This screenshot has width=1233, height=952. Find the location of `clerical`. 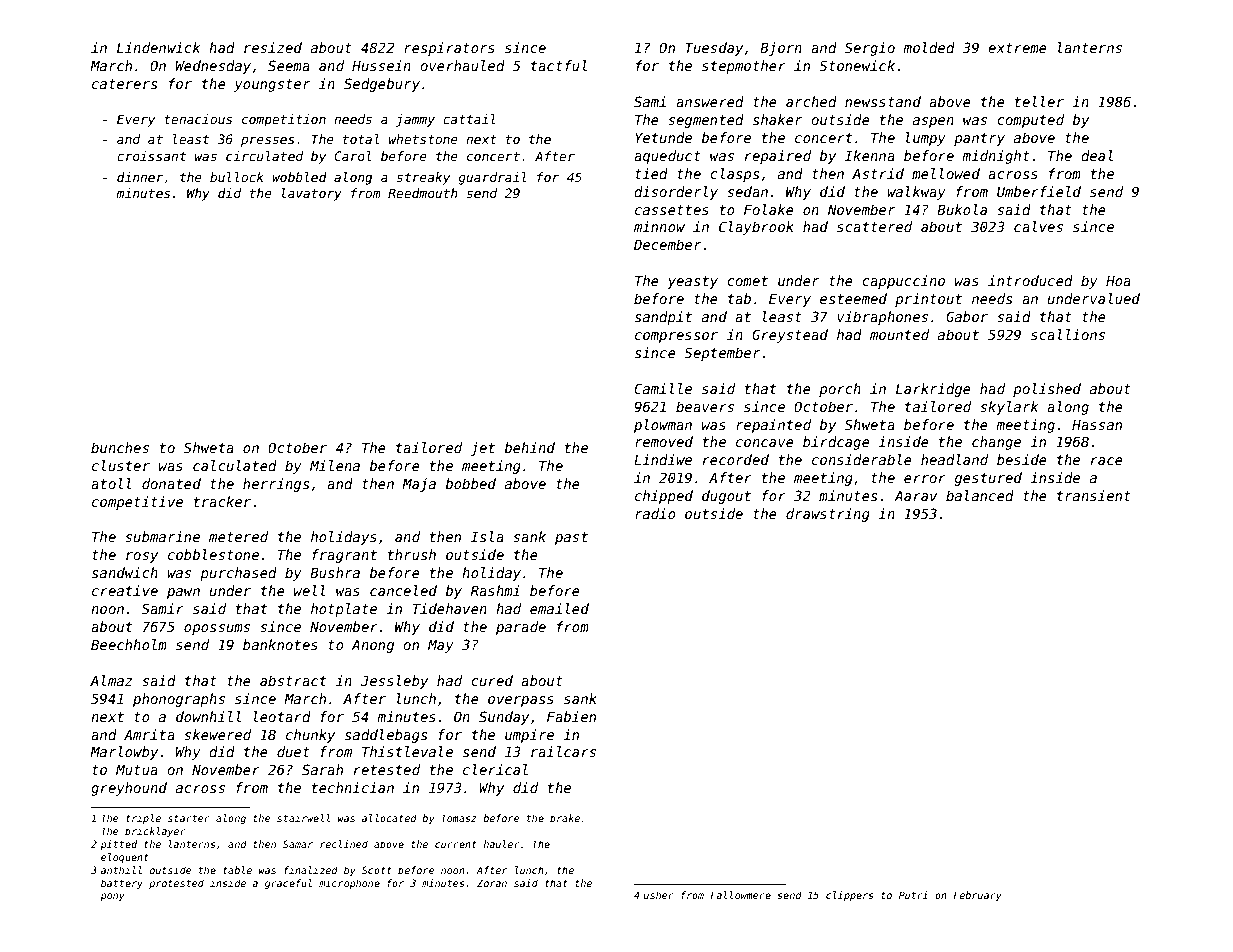

clerical is located at coordinates (495, 769).
